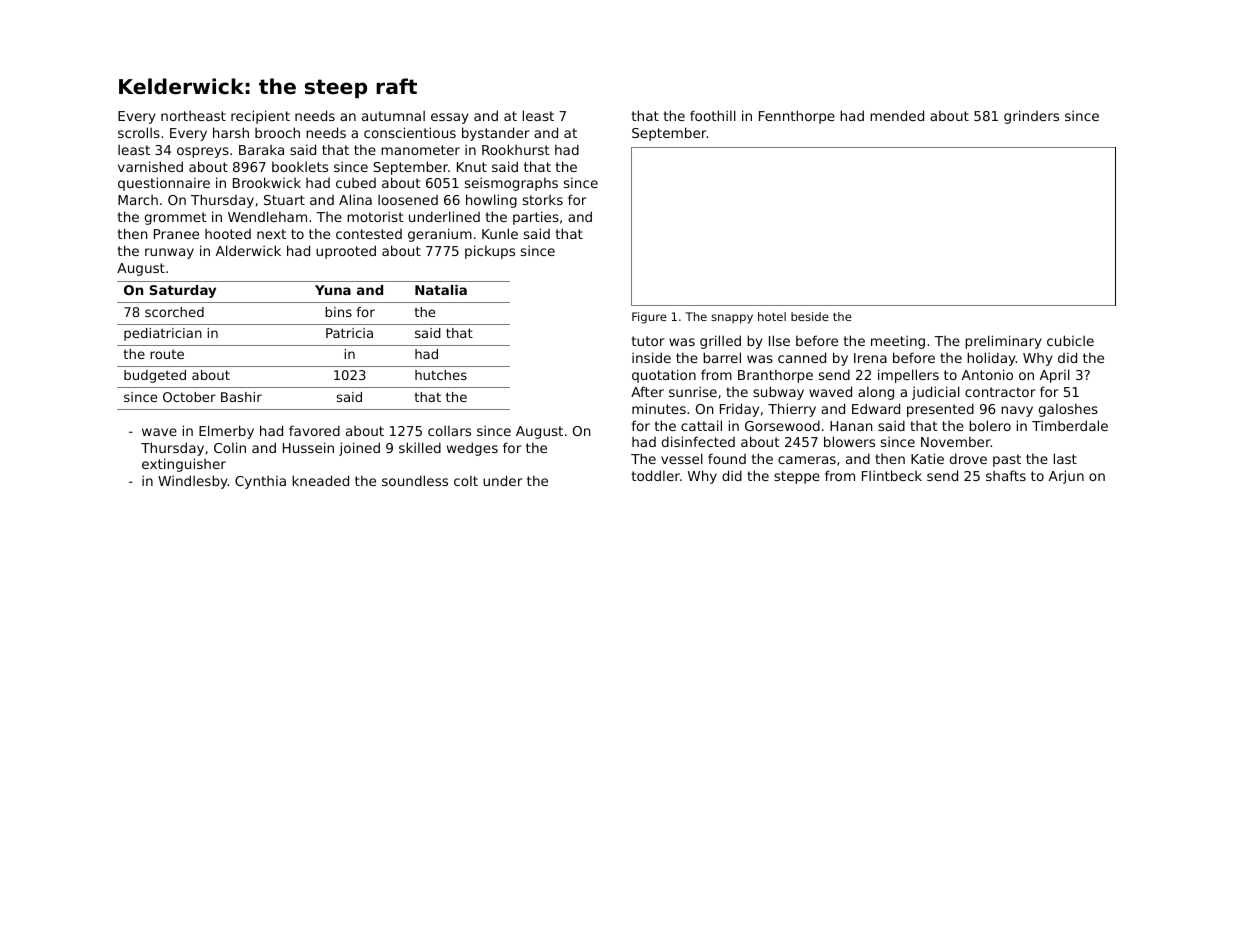  I want to click on essay, so click(450, 118).
